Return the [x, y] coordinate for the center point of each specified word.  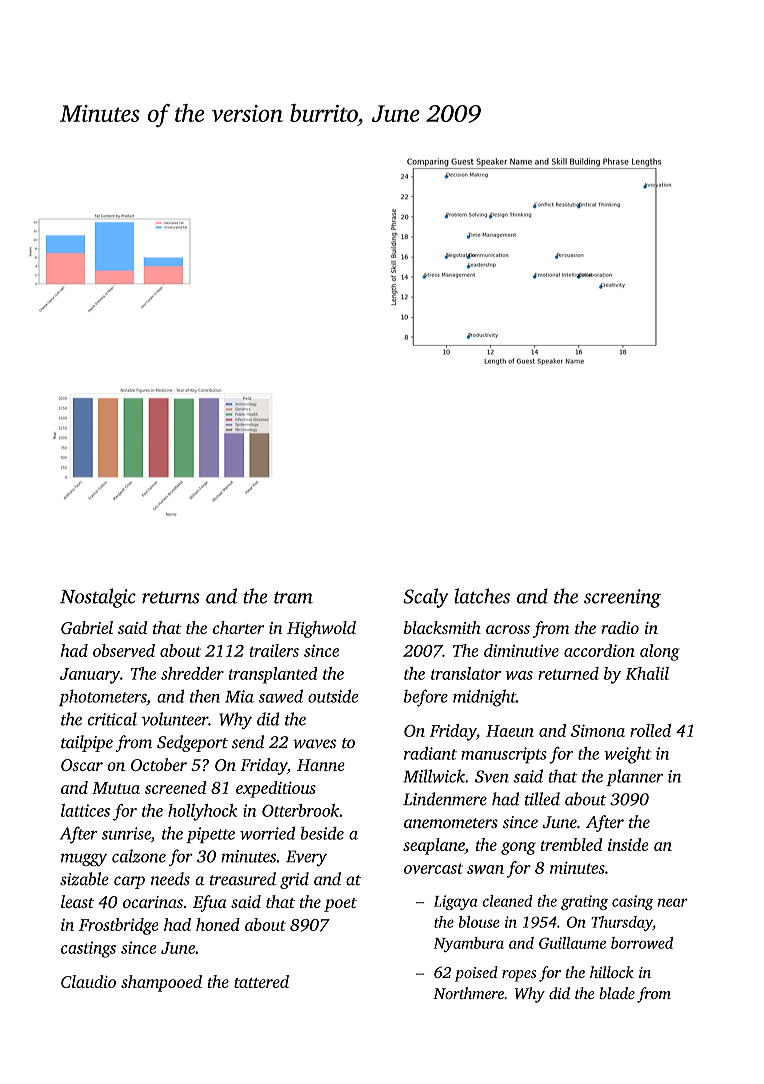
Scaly [426, 598]
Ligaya [456, 902]
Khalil [647, 673]
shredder [192, 673]
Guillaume [572, 943]
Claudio [88, 981]
